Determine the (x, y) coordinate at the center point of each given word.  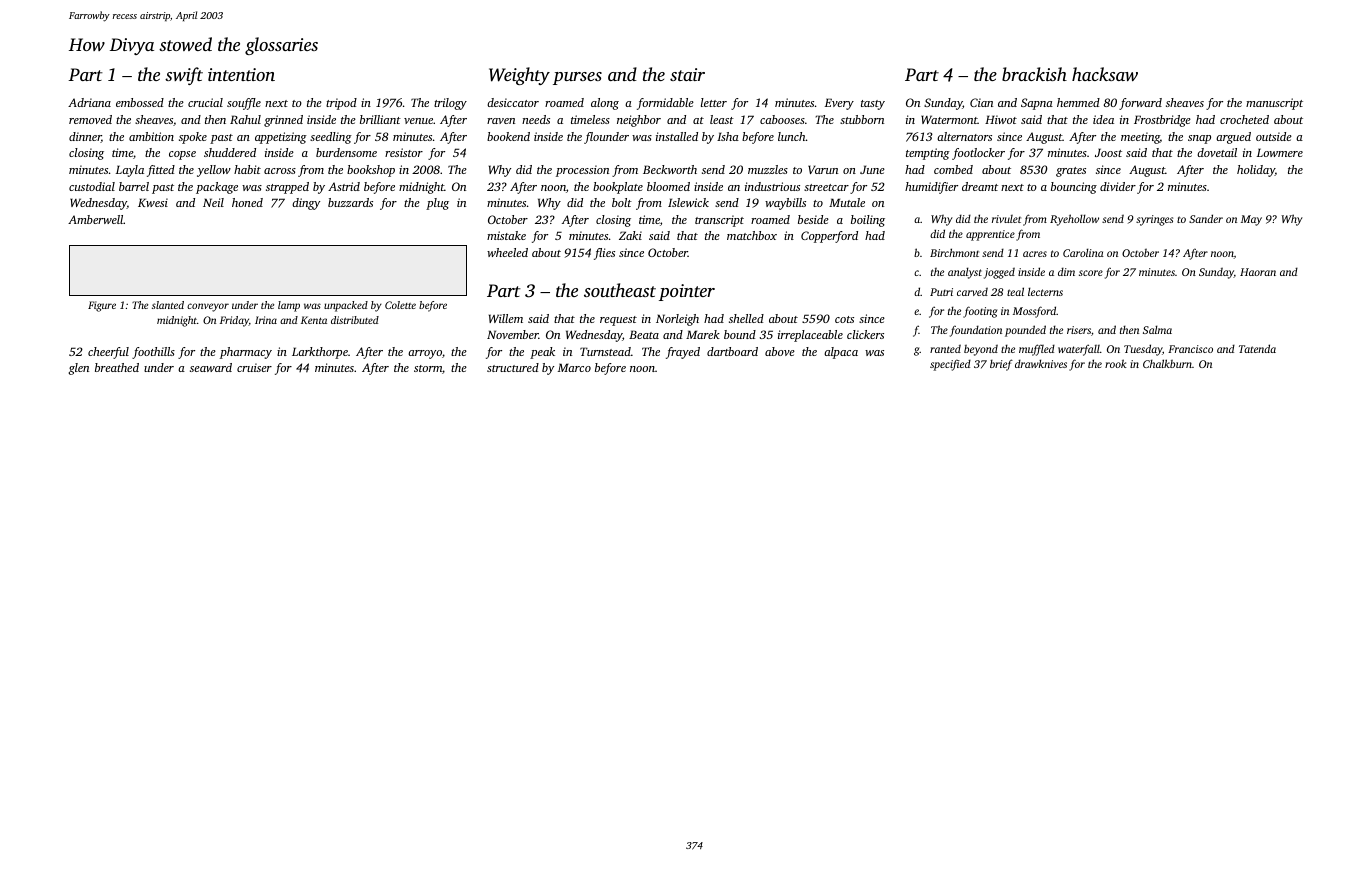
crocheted (1244, 119)
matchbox (752, 235)
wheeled (507, 252)
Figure (102, 306)
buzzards (350, 202)
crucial (205, 102)
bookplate (618, 188)
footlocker (978, 154)
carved (972, 292)
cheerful (108, 353)
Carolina (1083, 252)
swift (184, 76)
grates (1071, 172)
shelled (746, 318)
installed (677, 136)
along (605, 104)
